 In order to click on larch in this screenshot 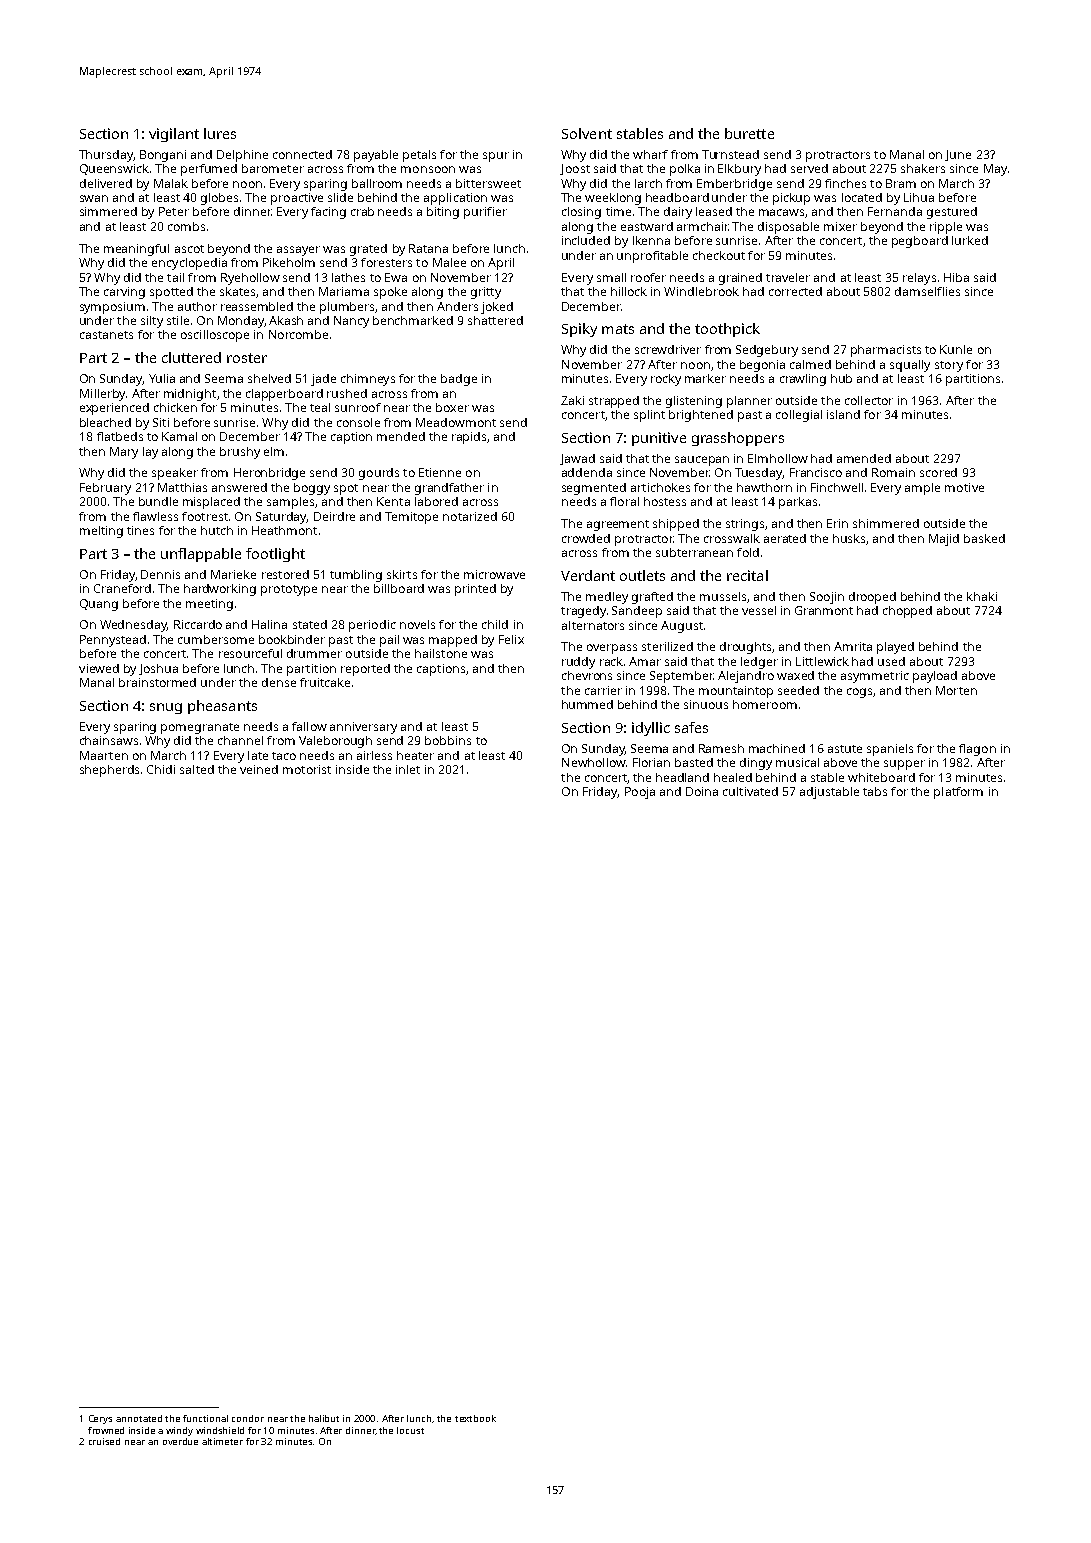, I will do `click(648, 183)`.
